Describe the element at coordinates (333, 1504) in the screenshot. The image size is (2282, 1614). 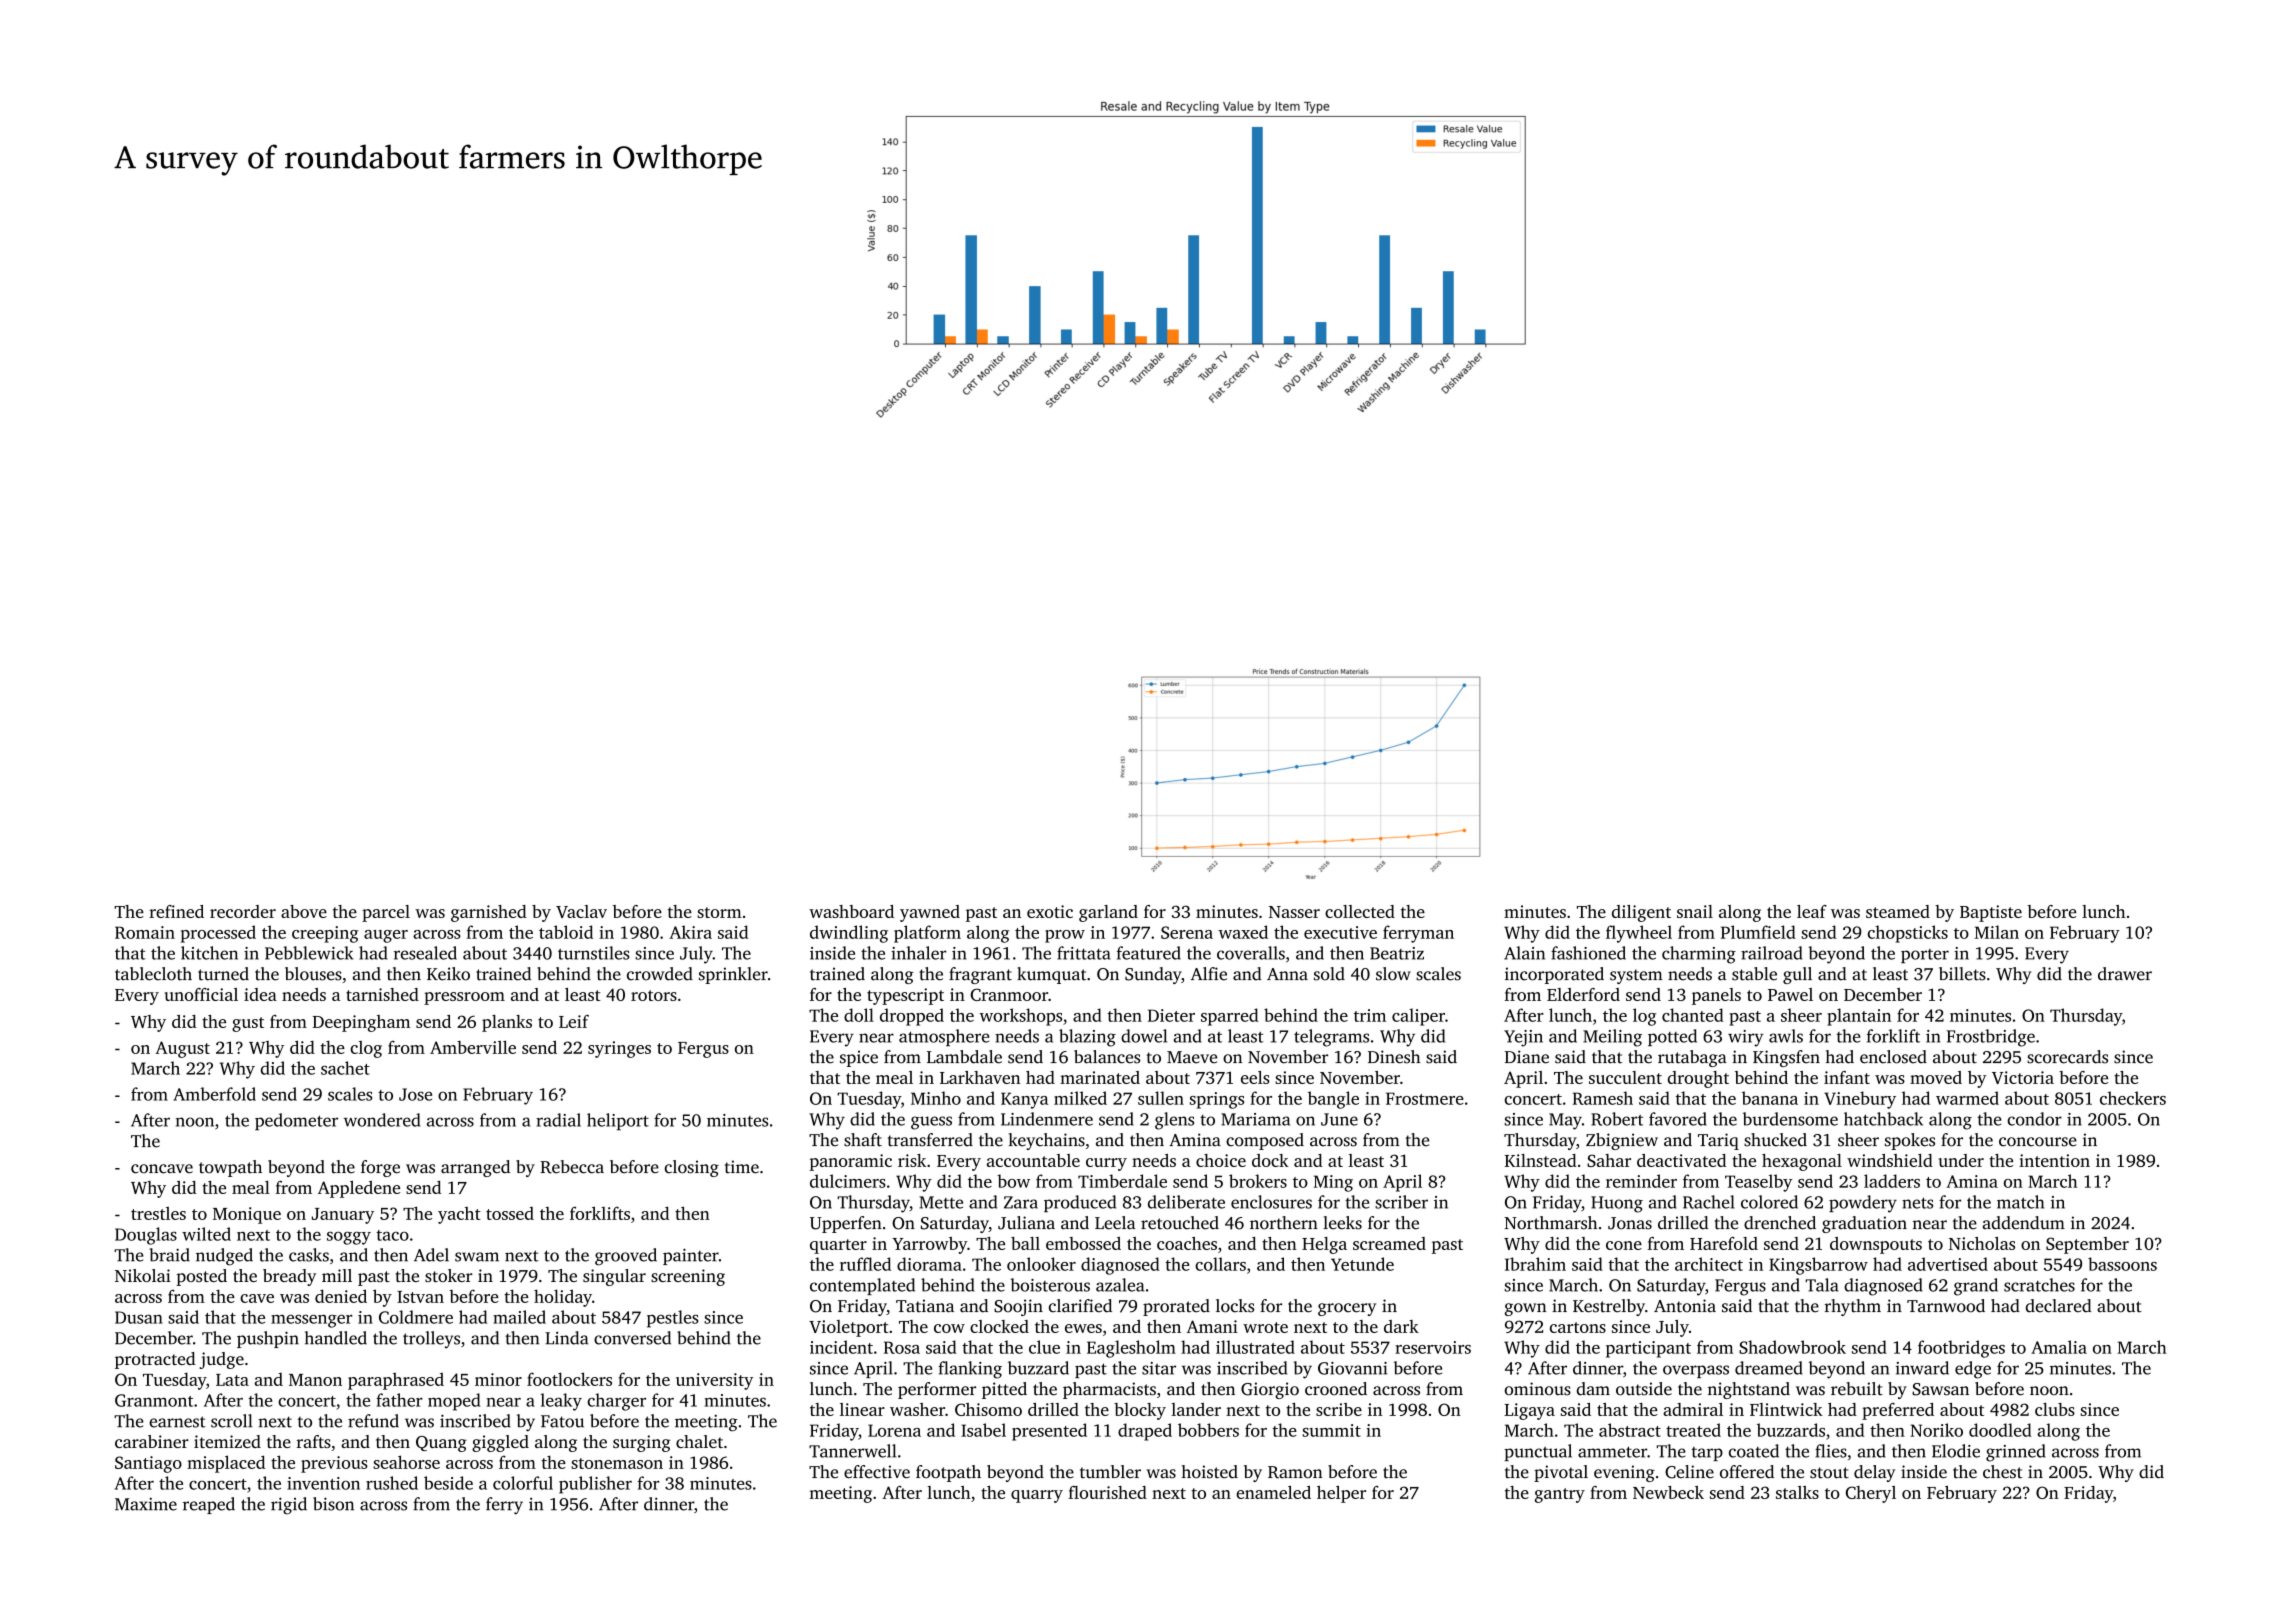
I see `bison` at that location.
